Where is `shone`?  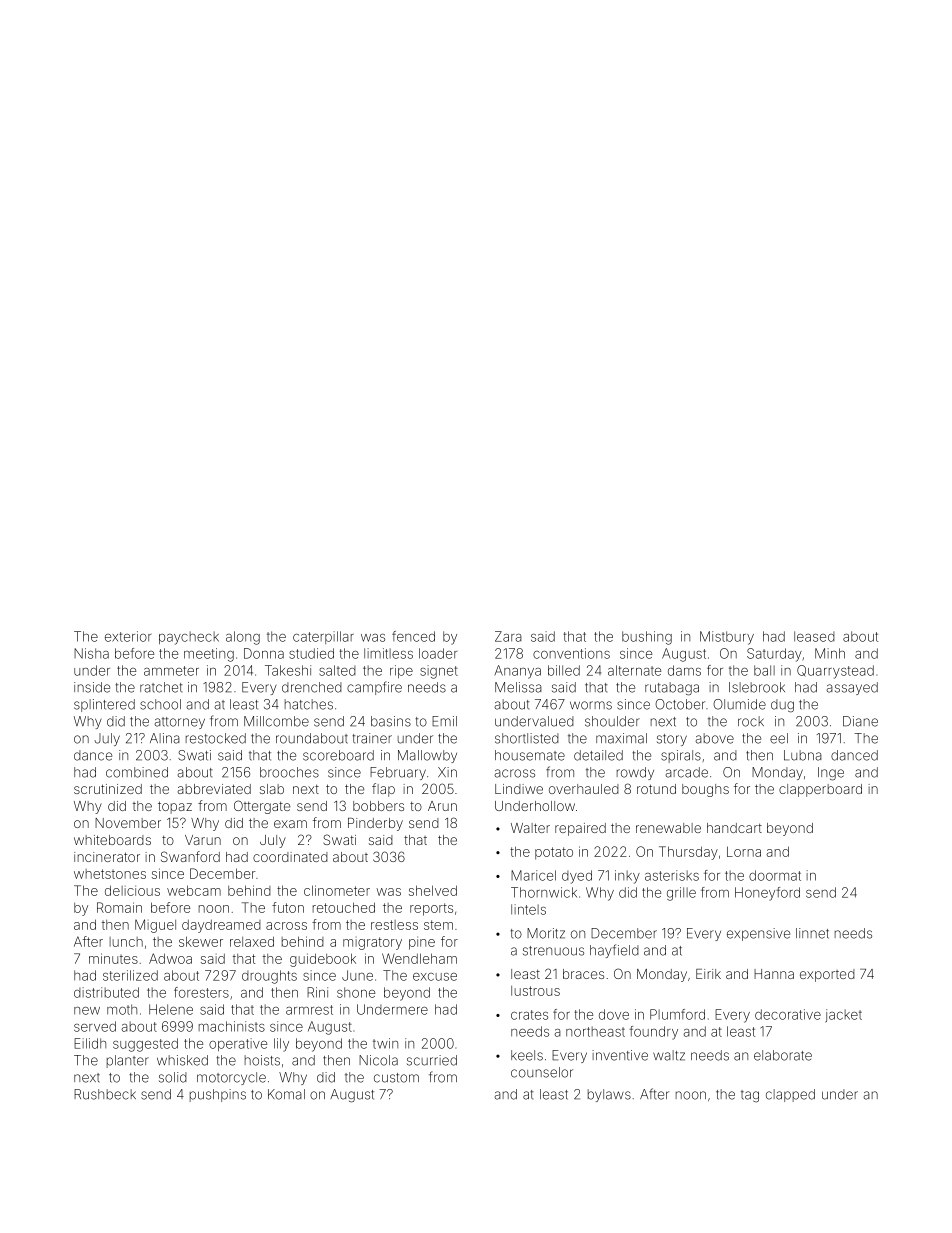
shone is located at coordinates (356, 992).
